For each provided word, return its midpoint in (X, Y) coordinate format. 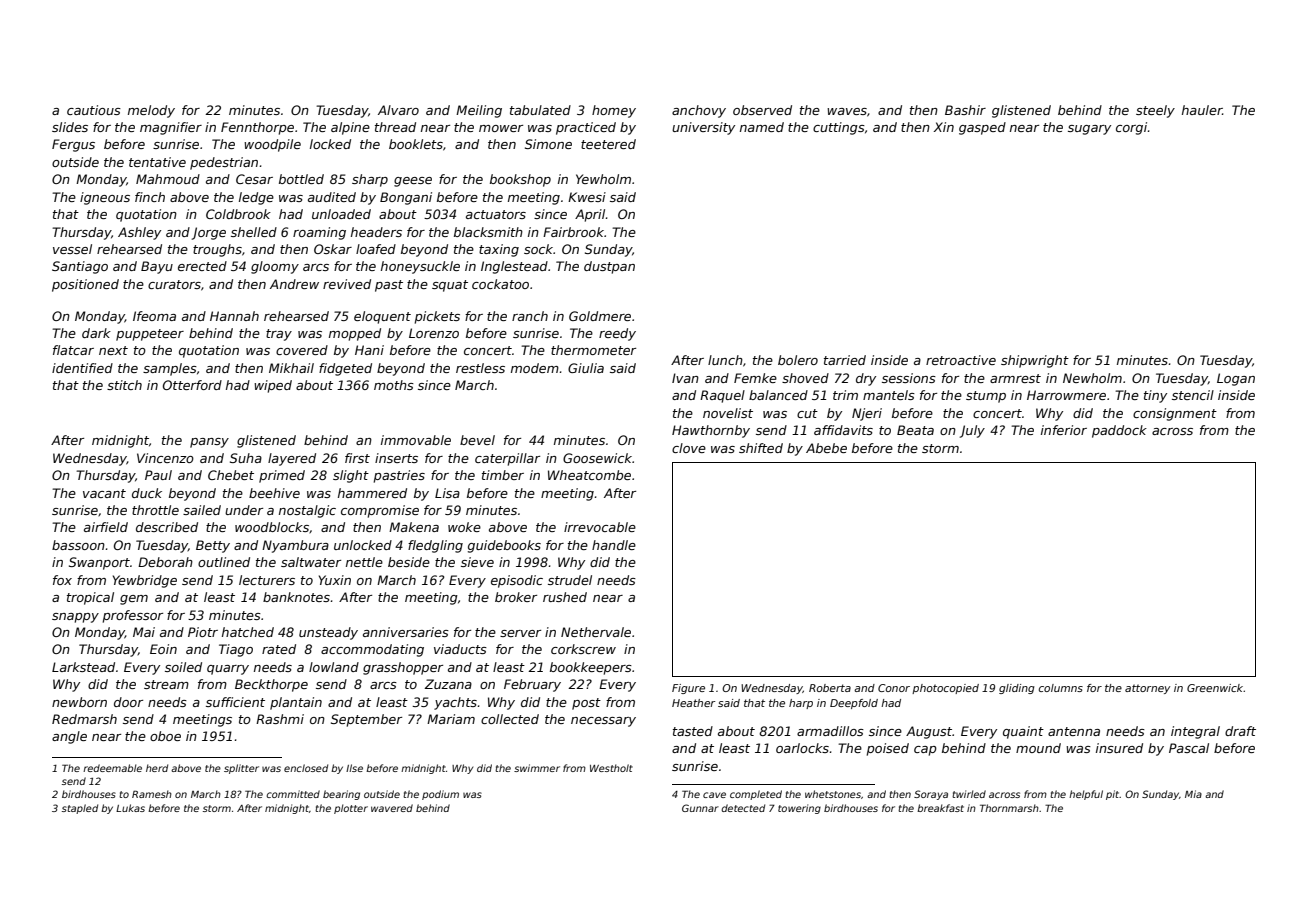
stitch (124, 385)
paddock (1119, 431)
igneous (105, 198)
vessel (72, 249)
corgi (1131, 128)
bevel (477, 440)
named (762, 127)
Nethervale (596, 632)
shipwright (1035, 361)
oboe (165, 736)
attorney (1147, 689)
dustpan (609, 267)
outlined (224, 562)
